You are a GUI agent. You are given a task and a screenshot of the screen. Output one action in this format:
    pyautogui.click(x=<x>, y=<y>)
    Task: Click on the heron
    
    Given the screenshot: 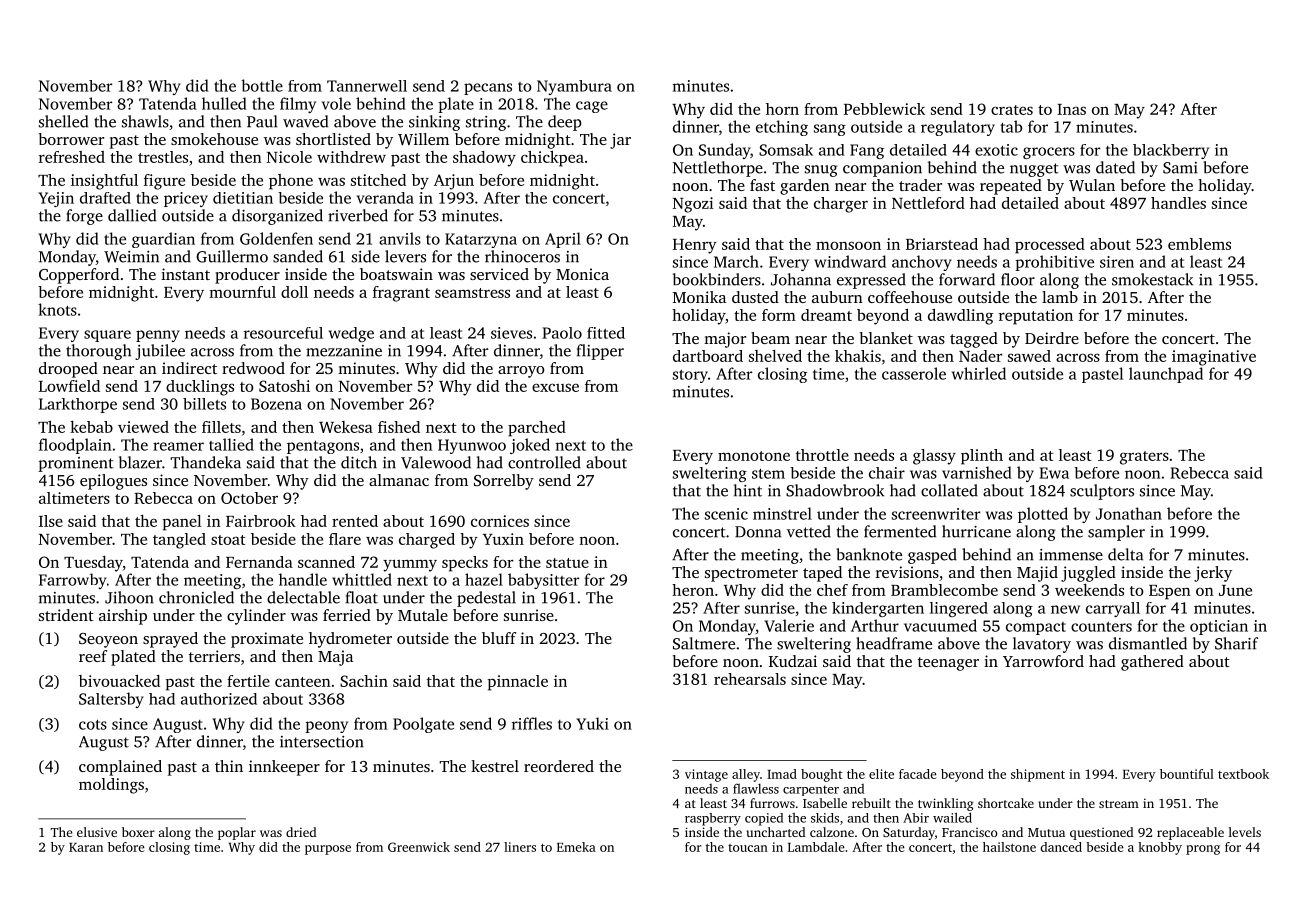 What is the action you would take?
    pyautogui.click(x=693, y=590)
